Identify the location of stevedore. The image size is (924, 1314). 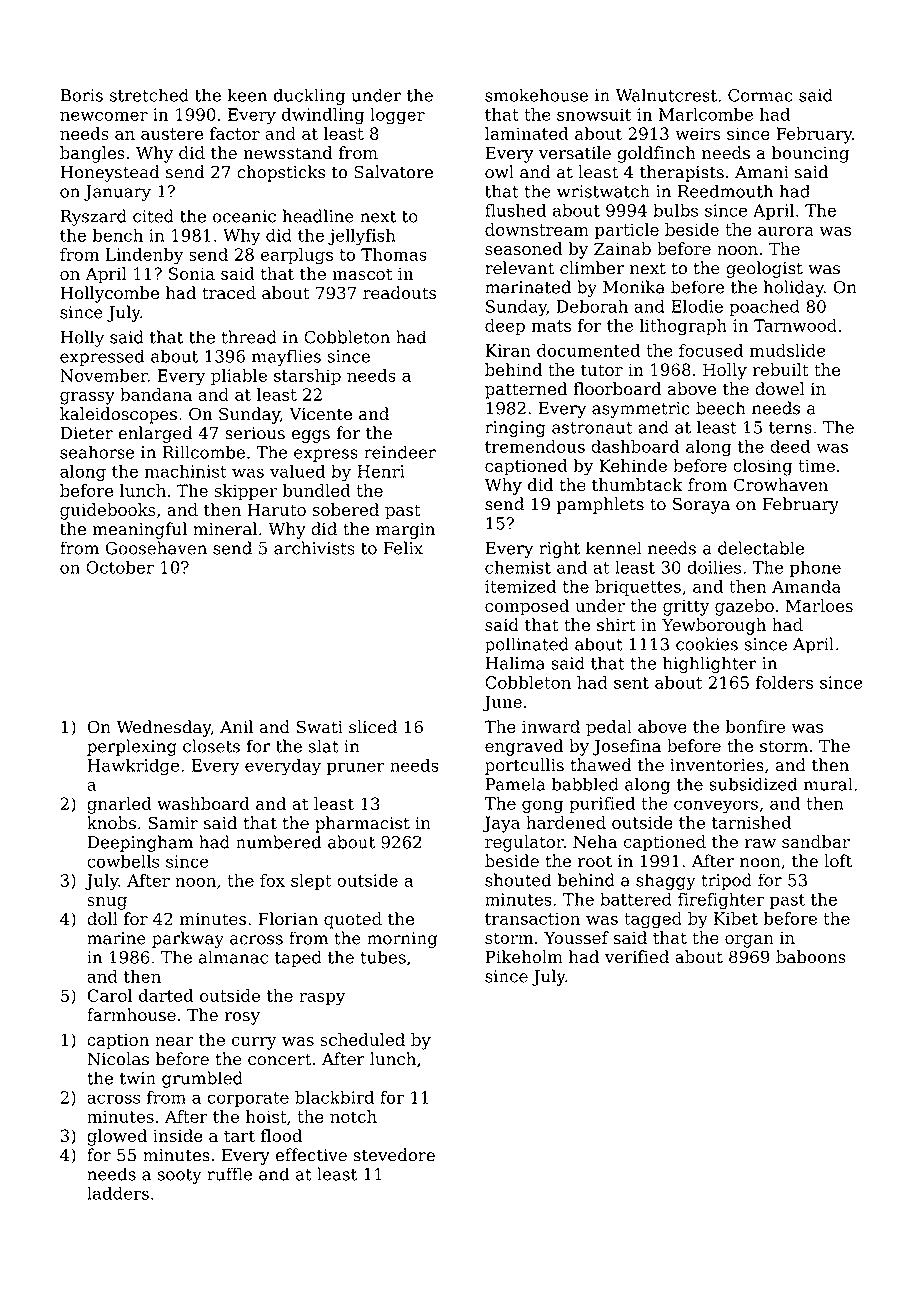
(394, 1155).
